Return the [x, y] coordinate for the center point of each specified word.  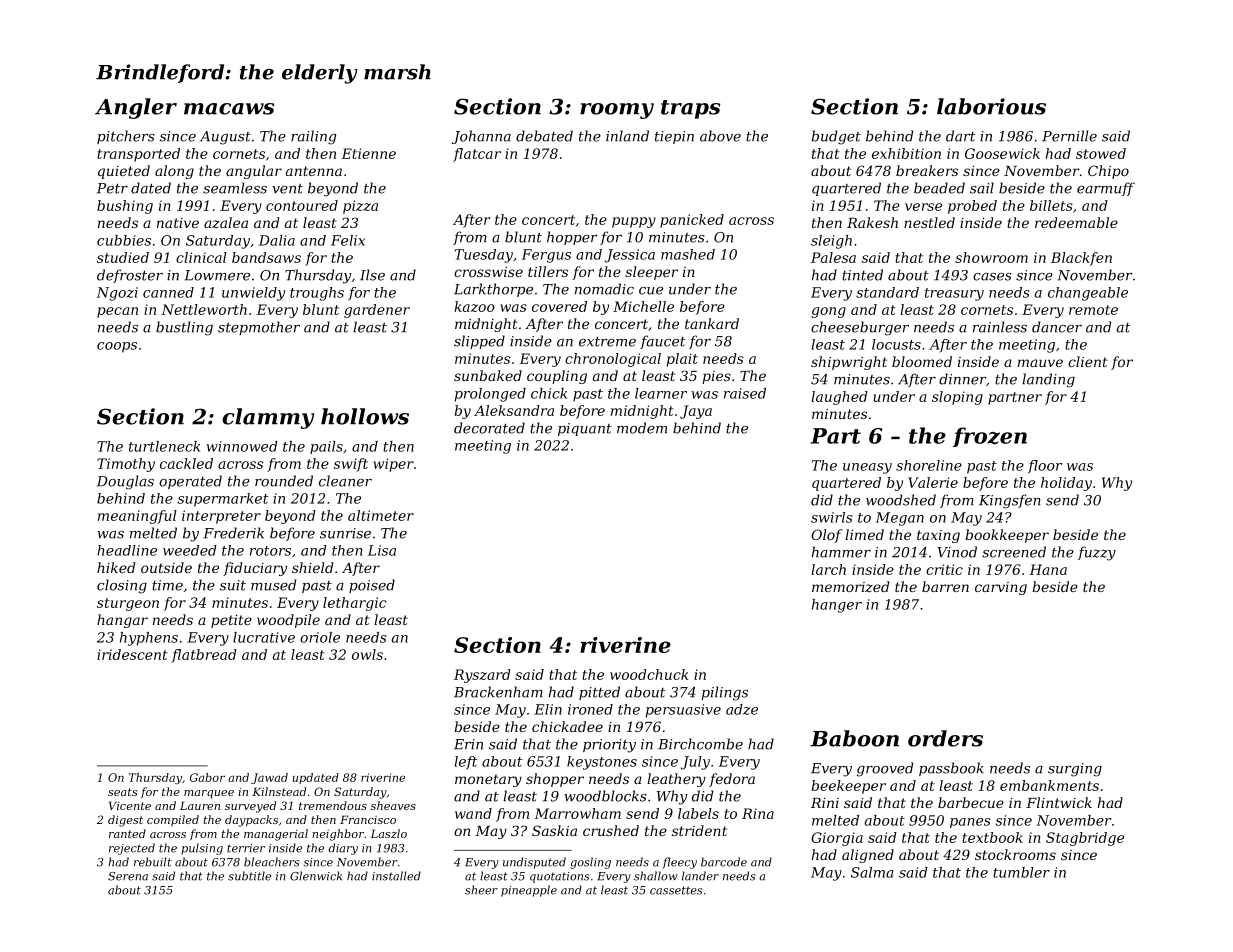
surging [1075, 770]
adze [742, 709]
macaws [229, 109]
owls [367, 654]
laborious [991, 106]
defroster [130, 276]
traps [690, 109]
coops [117, 347]
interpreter [221, 517]
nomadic [604, 289]
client [1088, 361]
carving [1001, 588]
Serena [128, 876]
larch [828, 569]
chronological [613, 360]
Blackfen [1081, 259]
